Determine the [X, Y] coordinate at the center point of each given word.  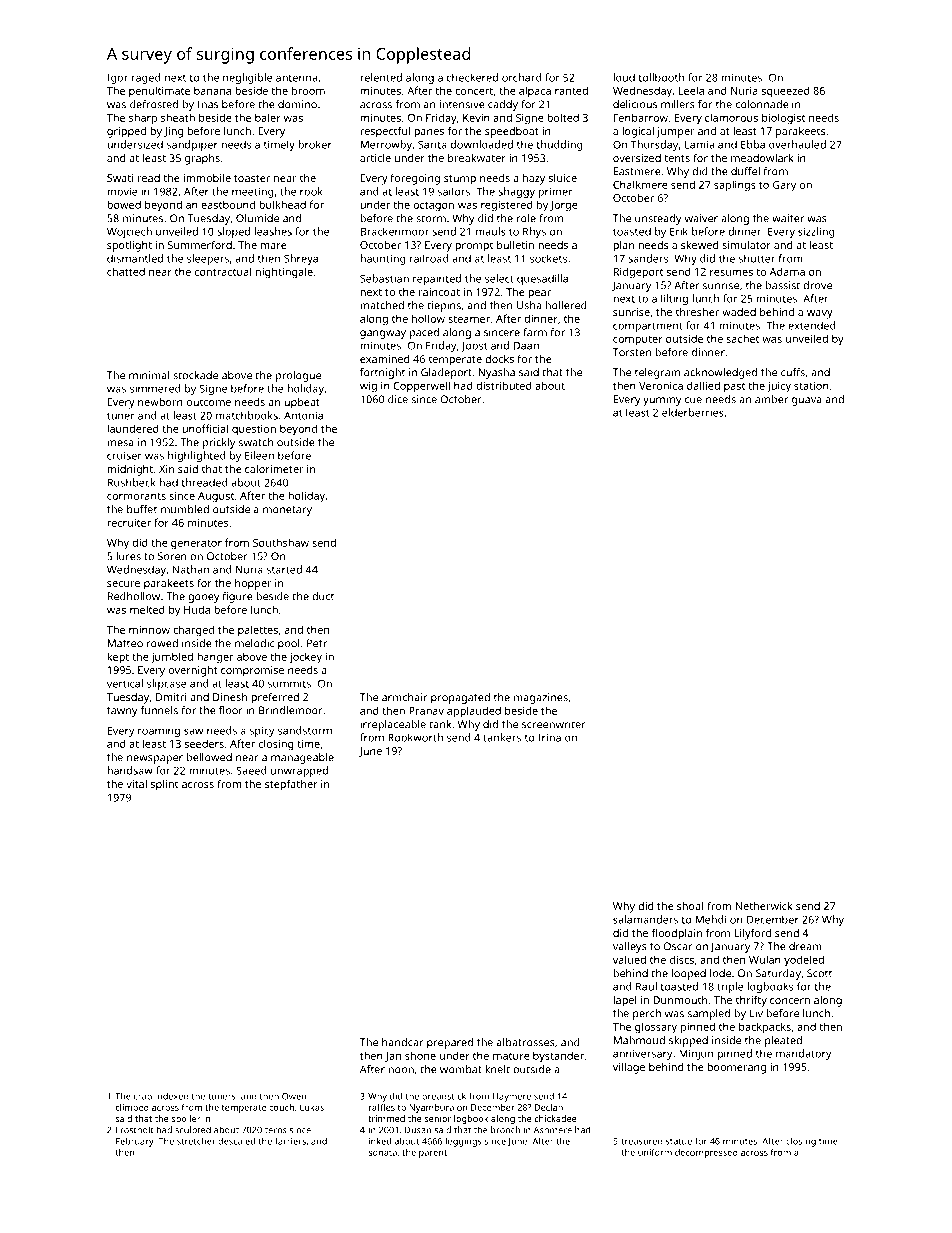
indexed [172, 1096]
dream [805, 946]
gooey [204, 598]
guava [807, 401]
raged [146, 78]
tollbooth [661, 77]
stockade [195, 375]
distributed [504, 385]
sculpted [193, 1130]
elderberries [693, 412]
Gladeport [446, 373]
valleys [630, 947]
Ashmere [553, 1130]
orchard [522, 77]
